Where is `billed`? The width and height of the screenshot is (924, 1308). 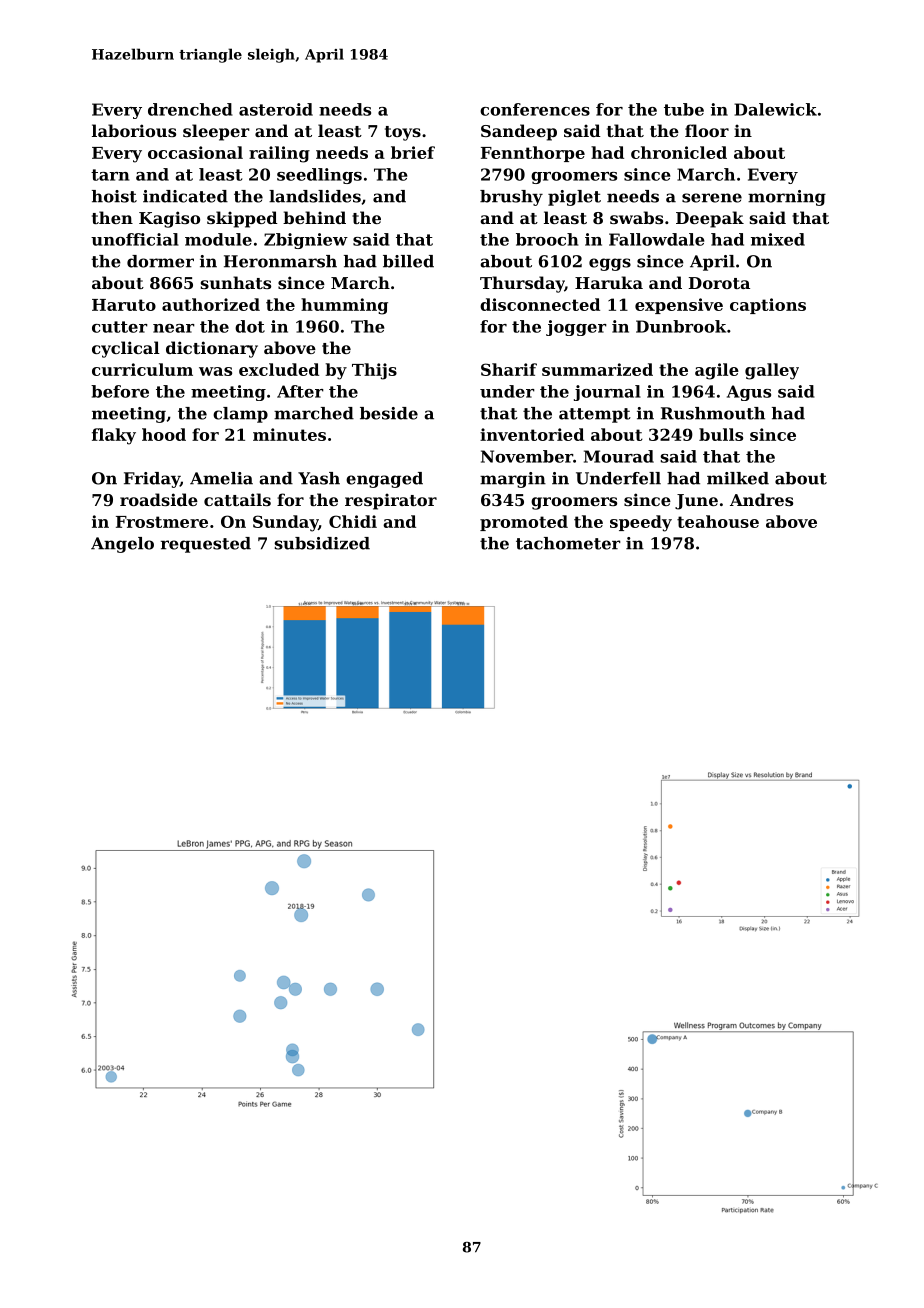
billed is located at coordinates (408, 261).
